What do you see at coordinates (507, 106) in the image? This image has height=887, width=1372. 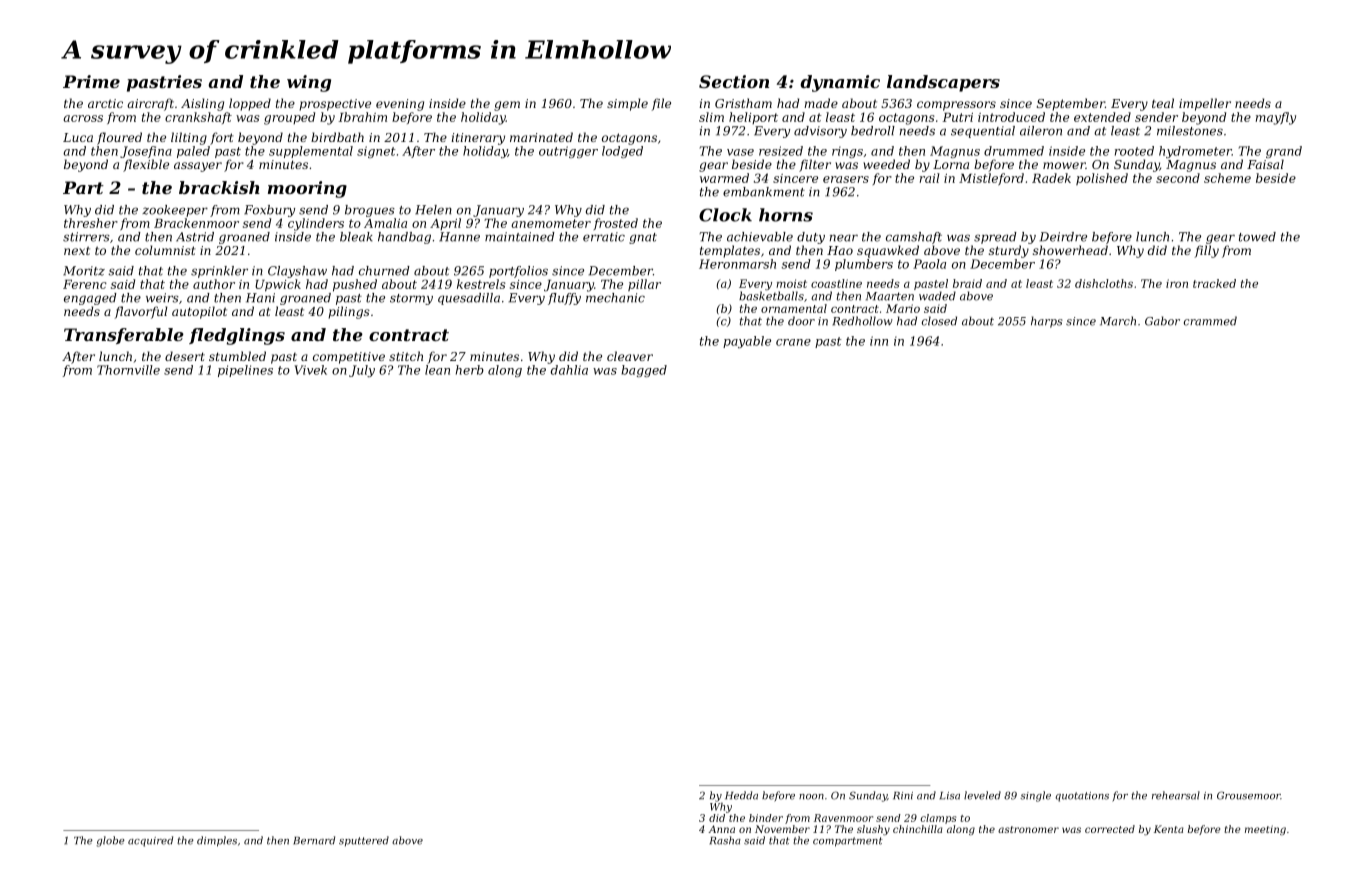 I see `gem` at bounding box center [507, 106].
